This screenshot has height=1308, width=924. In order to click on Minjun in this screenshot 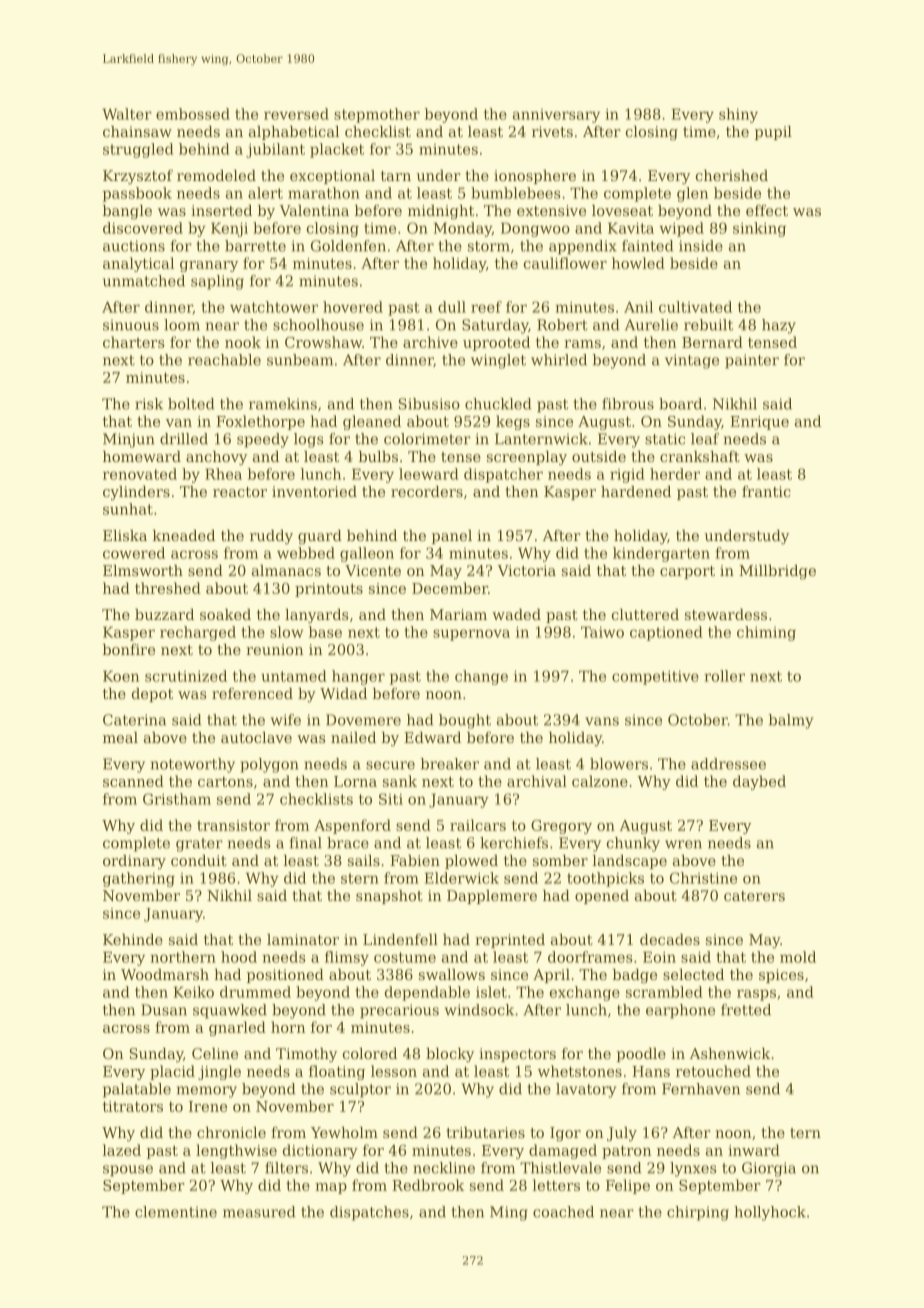, I will do `click(129, 440)`.
